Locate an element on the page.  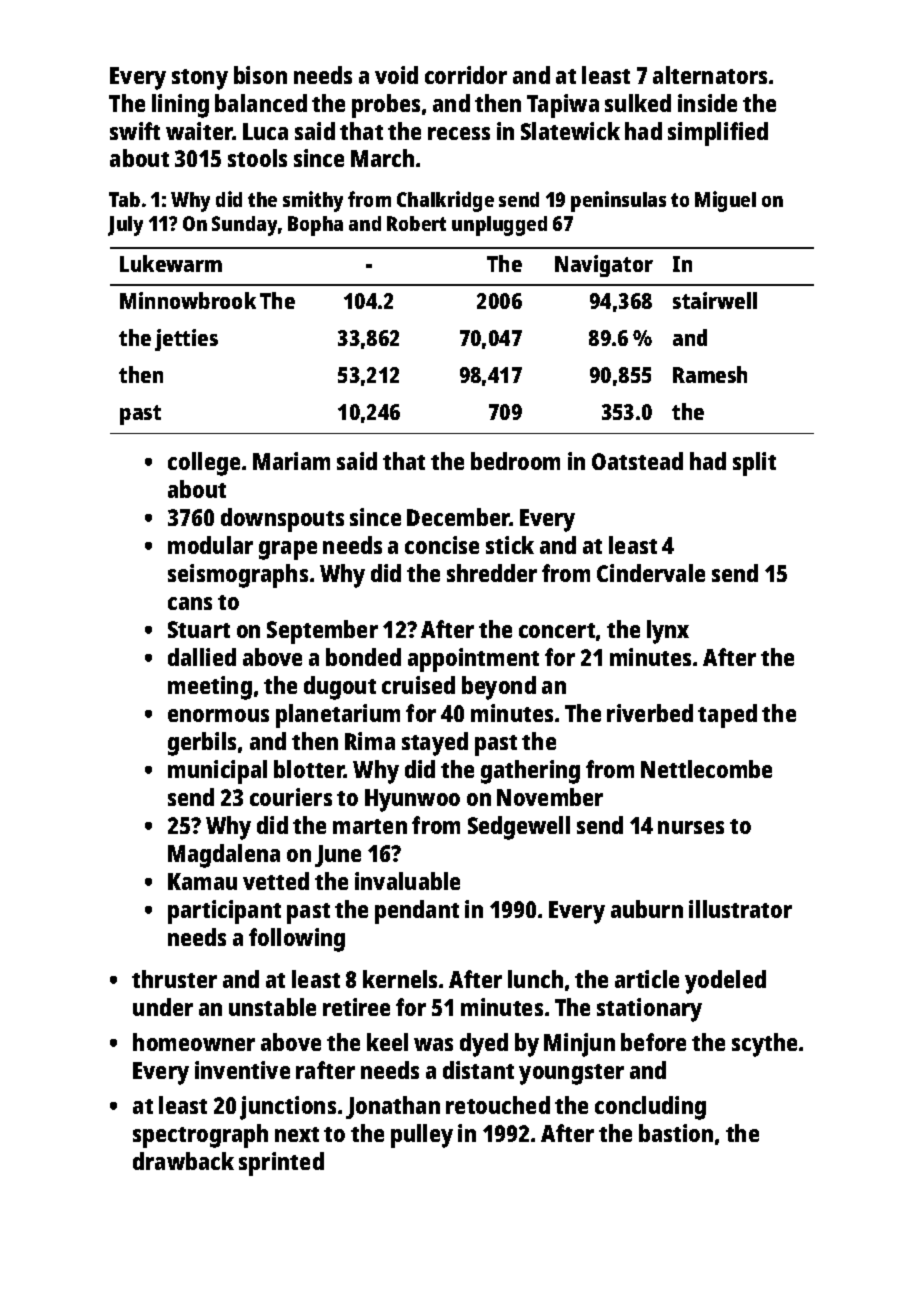
sprinted is located at coordinates (281, 1164).
